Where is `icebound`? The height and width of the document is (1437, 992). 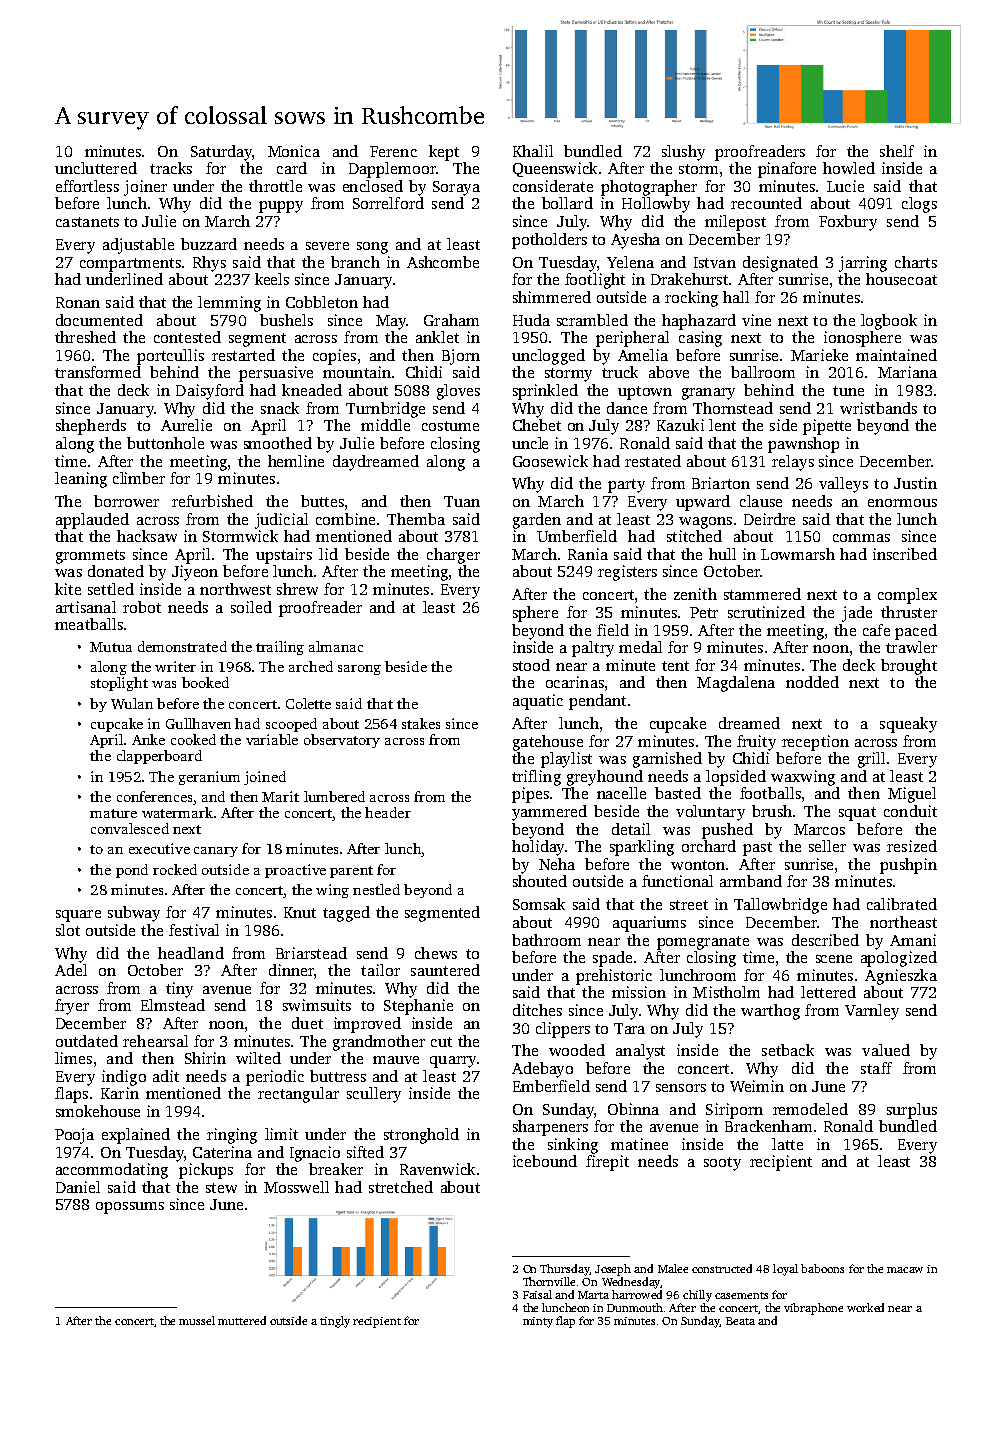
icebound is located at coordinates (545, 1161).
